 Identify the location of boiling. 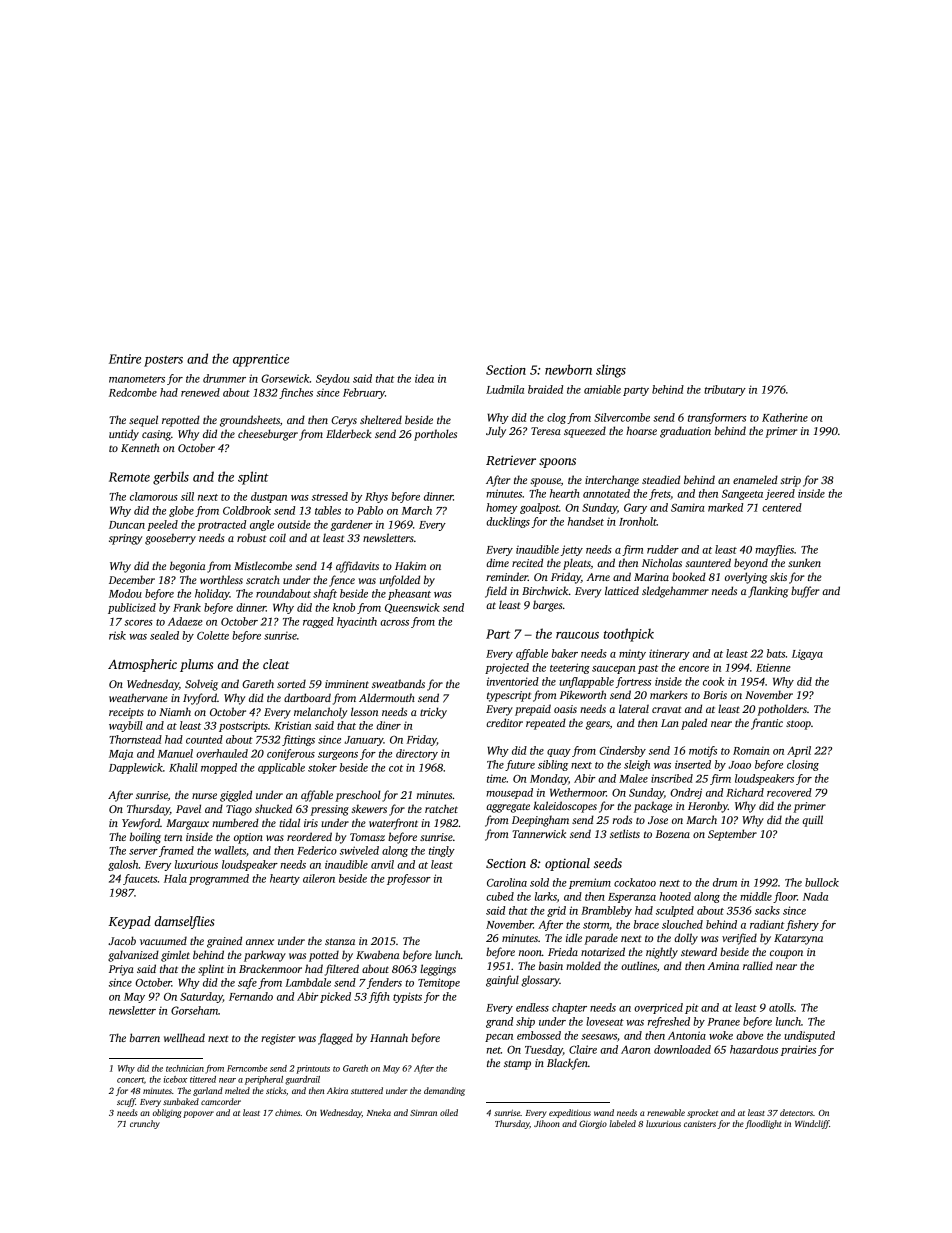
(145, 838).
